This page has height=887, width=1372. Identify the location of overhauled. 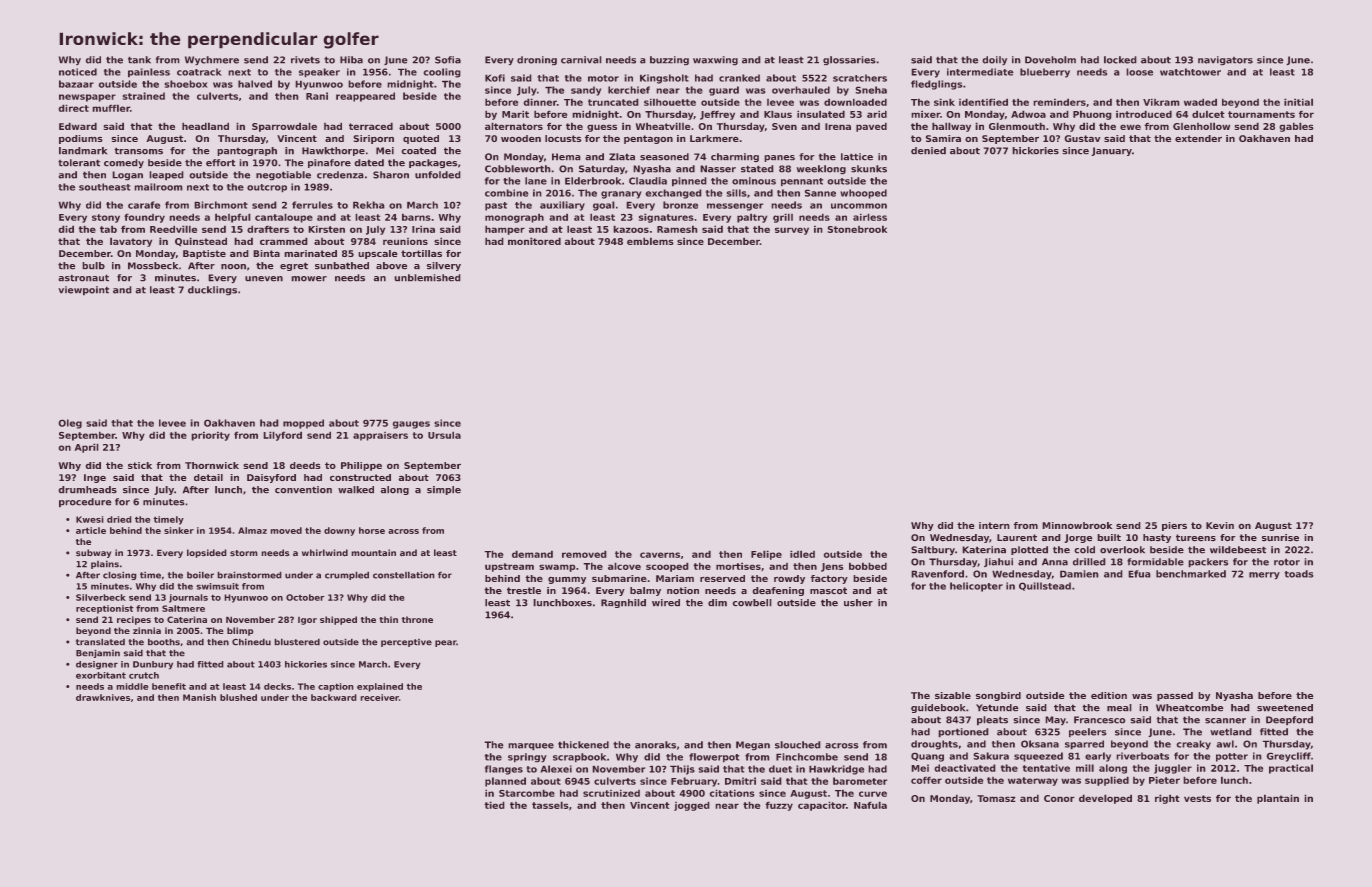
(801, 90).
